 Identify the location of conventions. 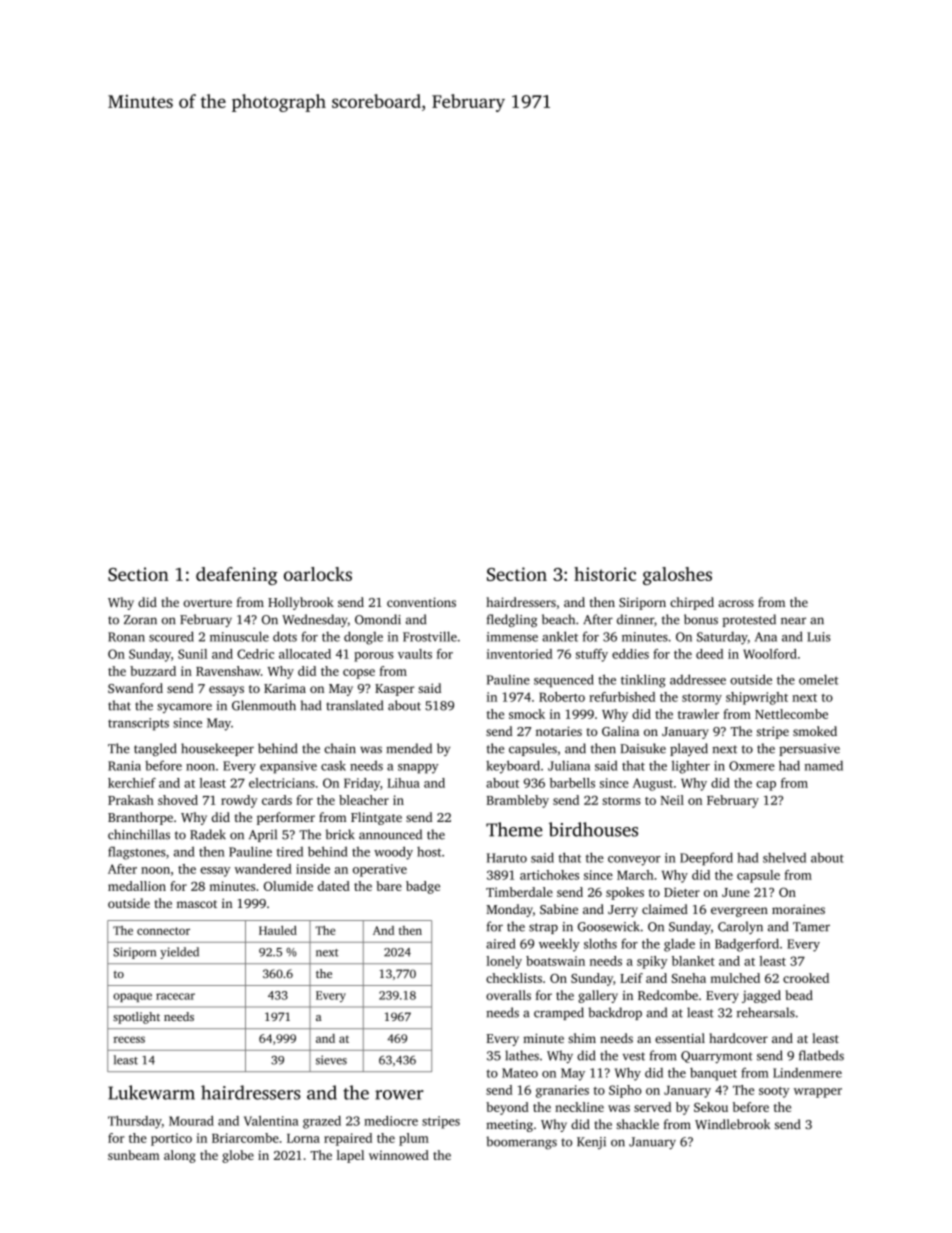
(421, 602).
